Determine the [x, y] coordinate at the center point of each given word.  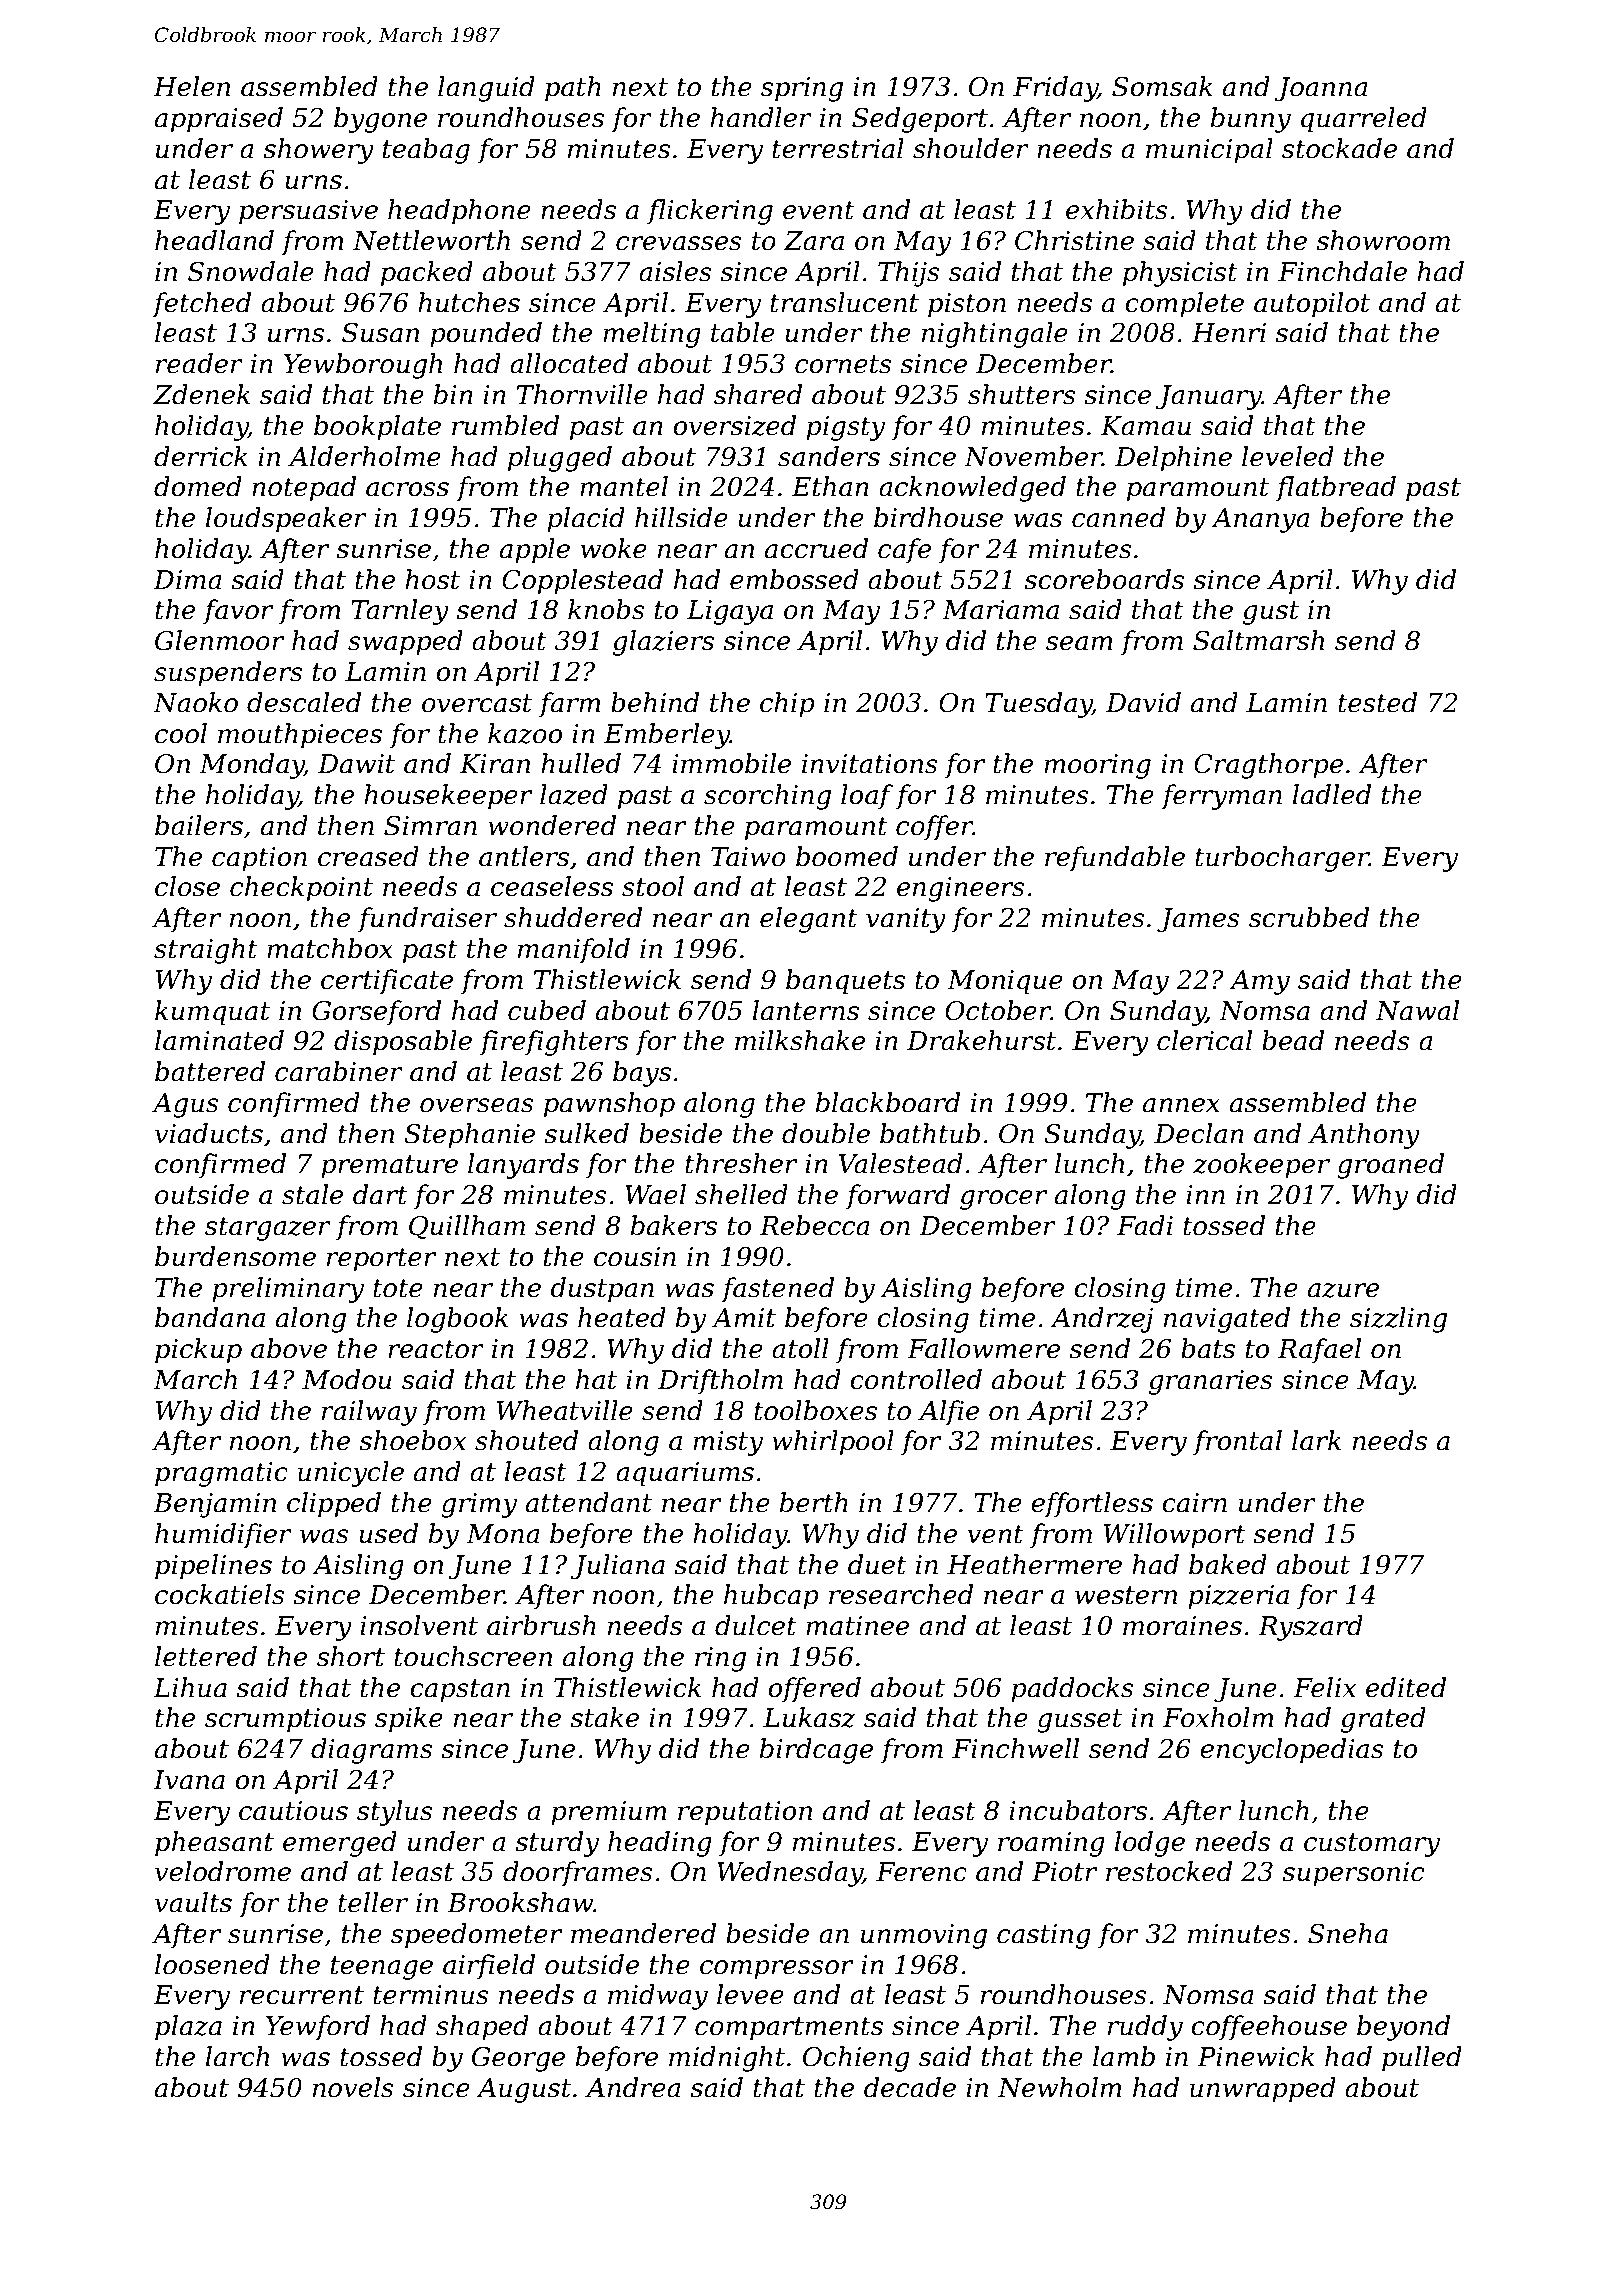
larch [237, 2056]
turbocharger [1282, 859]
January [1209, 397]
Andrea [633, 2087]
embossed [794, 579]
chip [787, 705]
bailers [199, 825]
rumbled [505, 425]
